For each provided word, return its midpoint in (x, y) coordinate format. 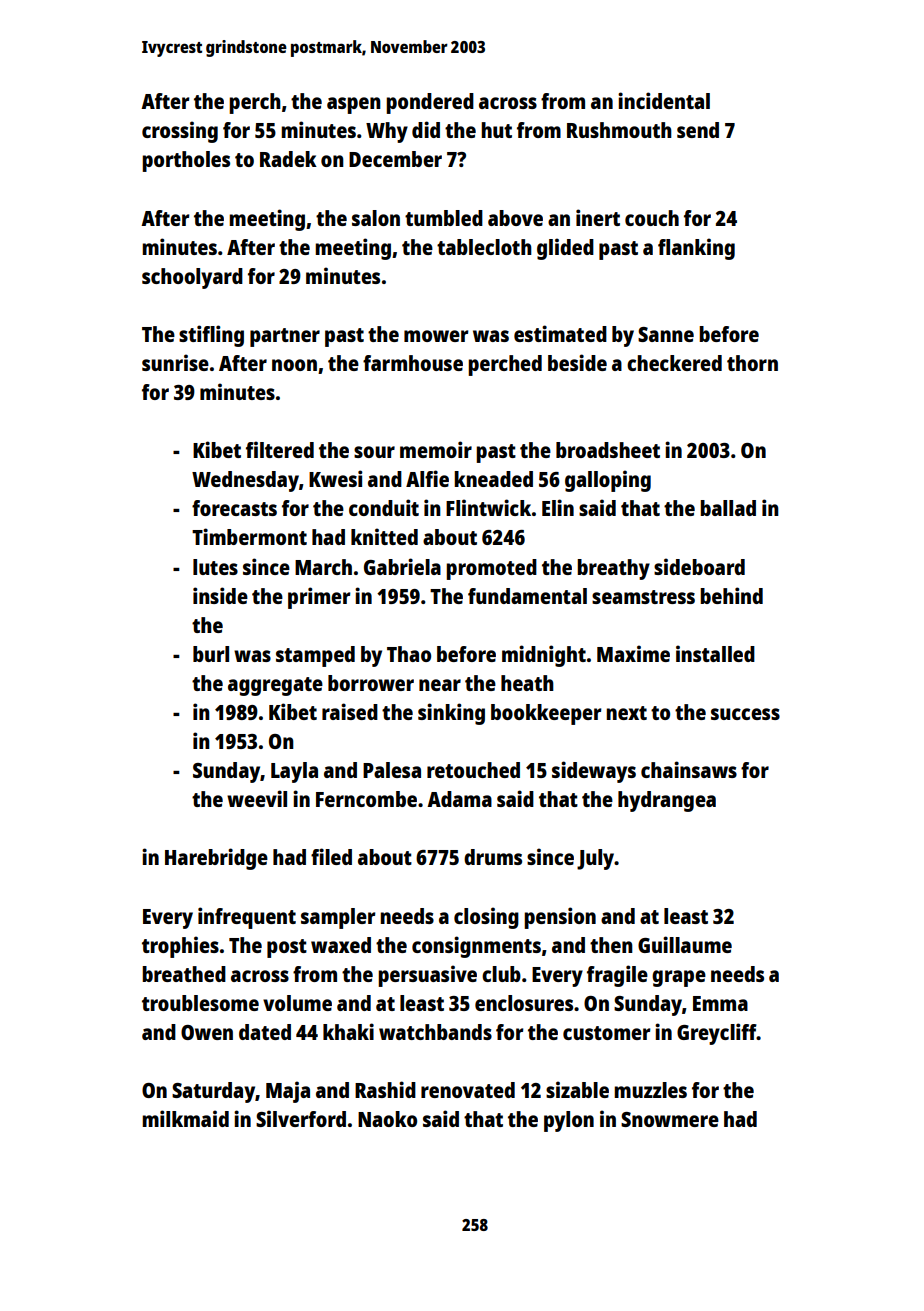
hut (496, 130)
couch (652, 218)
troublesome (200, 1003)
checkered (674, 363)
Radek (288, 159)
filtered (280, 449)
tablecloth (484, 247)
